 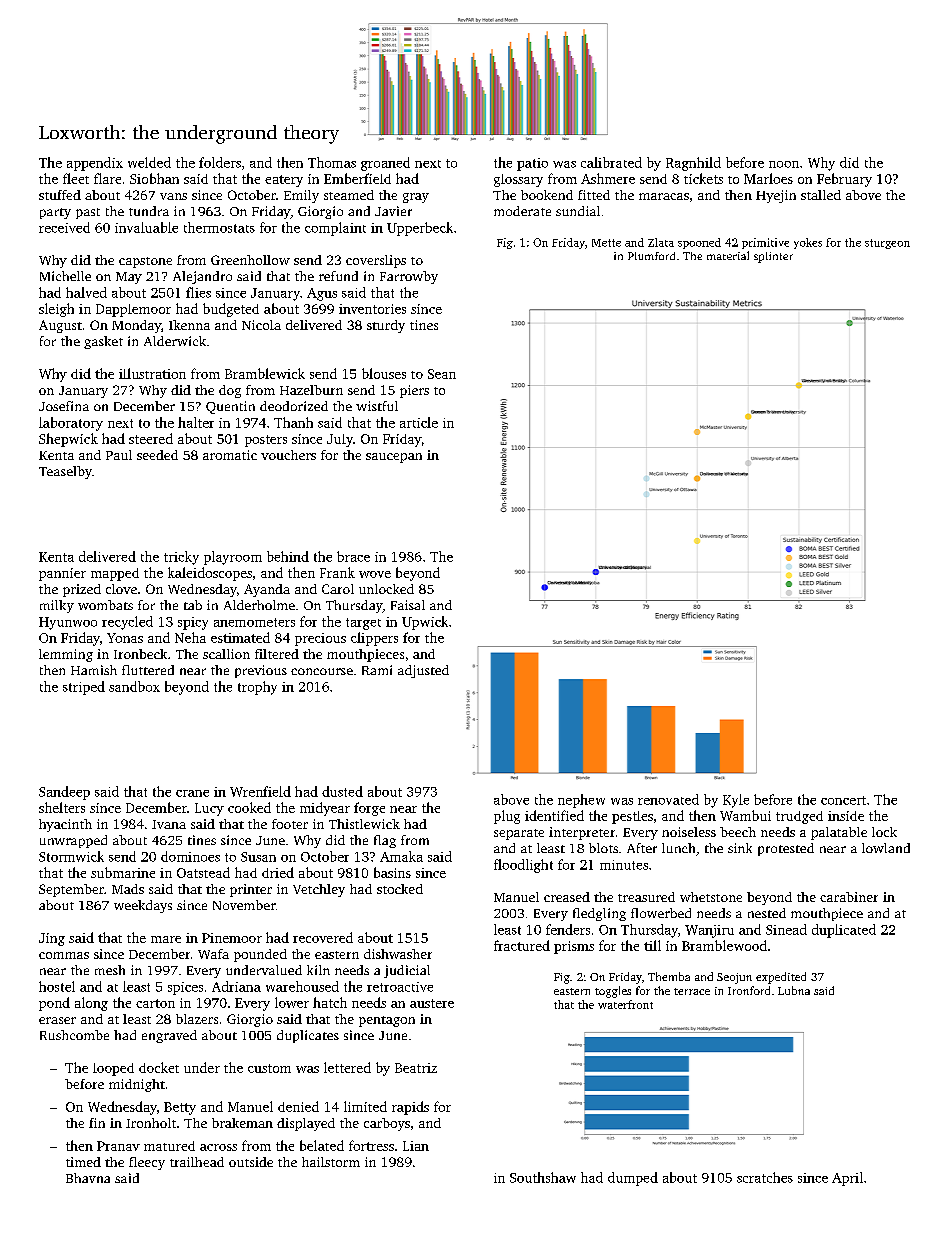 I want to click on capstone, so click(x=145, y=262).
